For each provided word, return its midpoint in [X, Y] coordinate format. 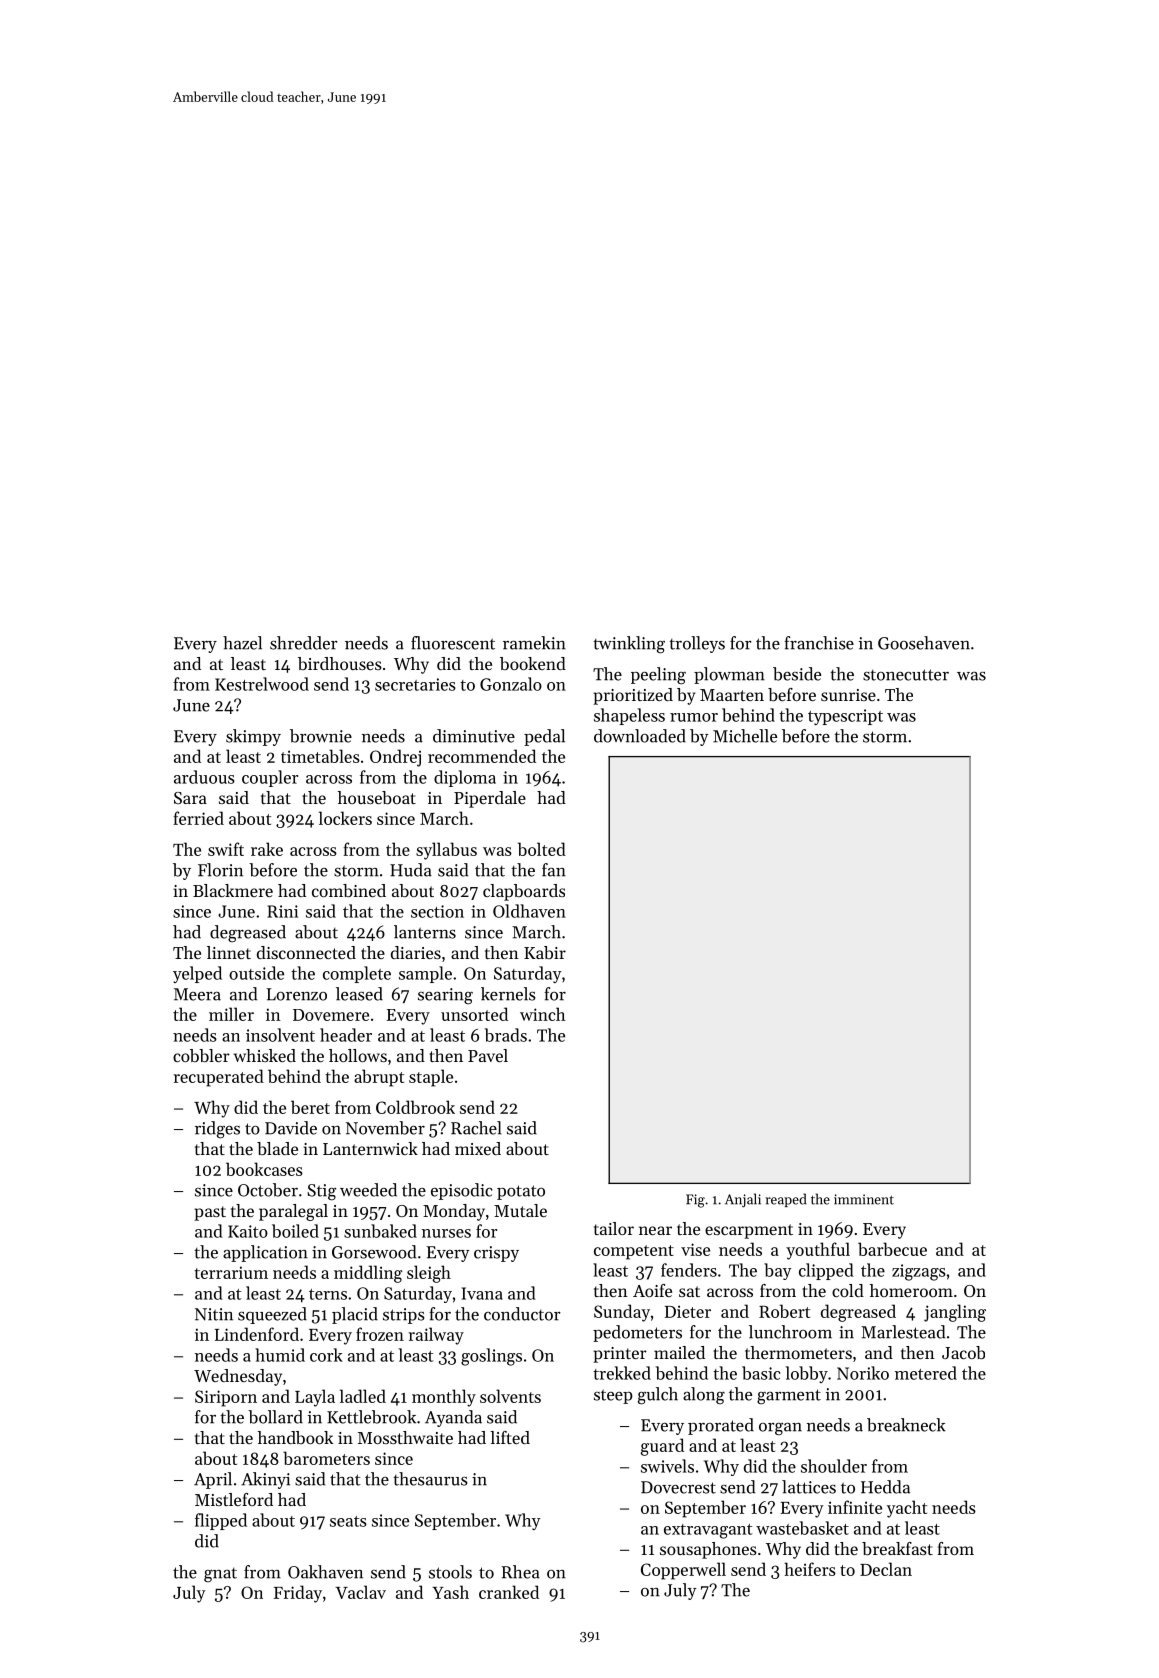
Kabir [545, 952]
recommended [482, 756]
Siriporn [226, 1398]
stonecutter [906, 675]
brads [506, 1035]
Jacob [963, 1352]
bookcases [264, 1169]
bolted [542, 849]
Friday [298, 1594]
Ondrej [395, 758]
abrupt [379, 1078]
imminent [864, 1199]
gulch [658, 1396]
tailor [614, 1228]
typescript [845, 717]
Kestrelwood [262, 684]
